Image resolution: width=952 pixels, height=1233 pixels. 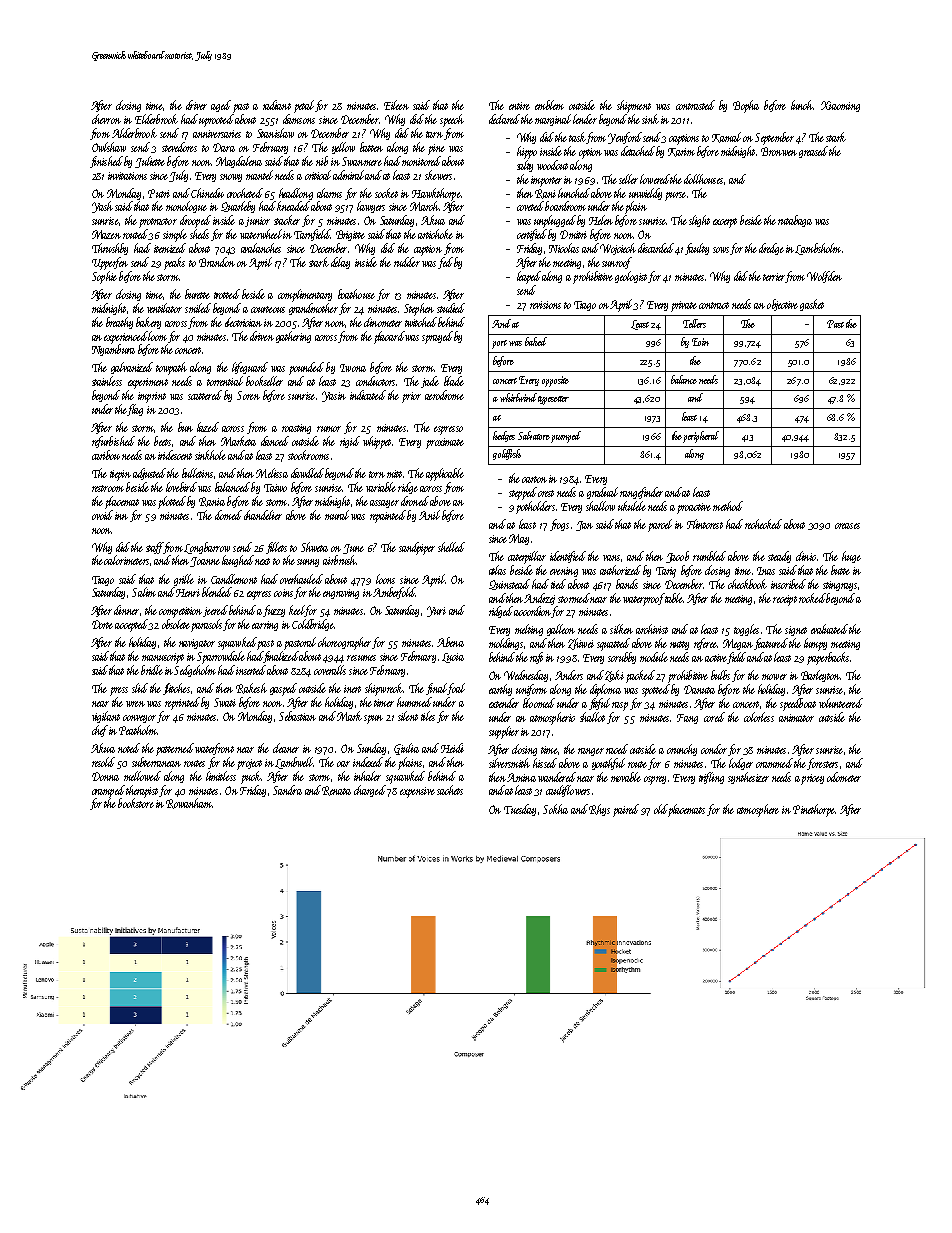 I want to click on toggles, so click(x=746, y=630).
